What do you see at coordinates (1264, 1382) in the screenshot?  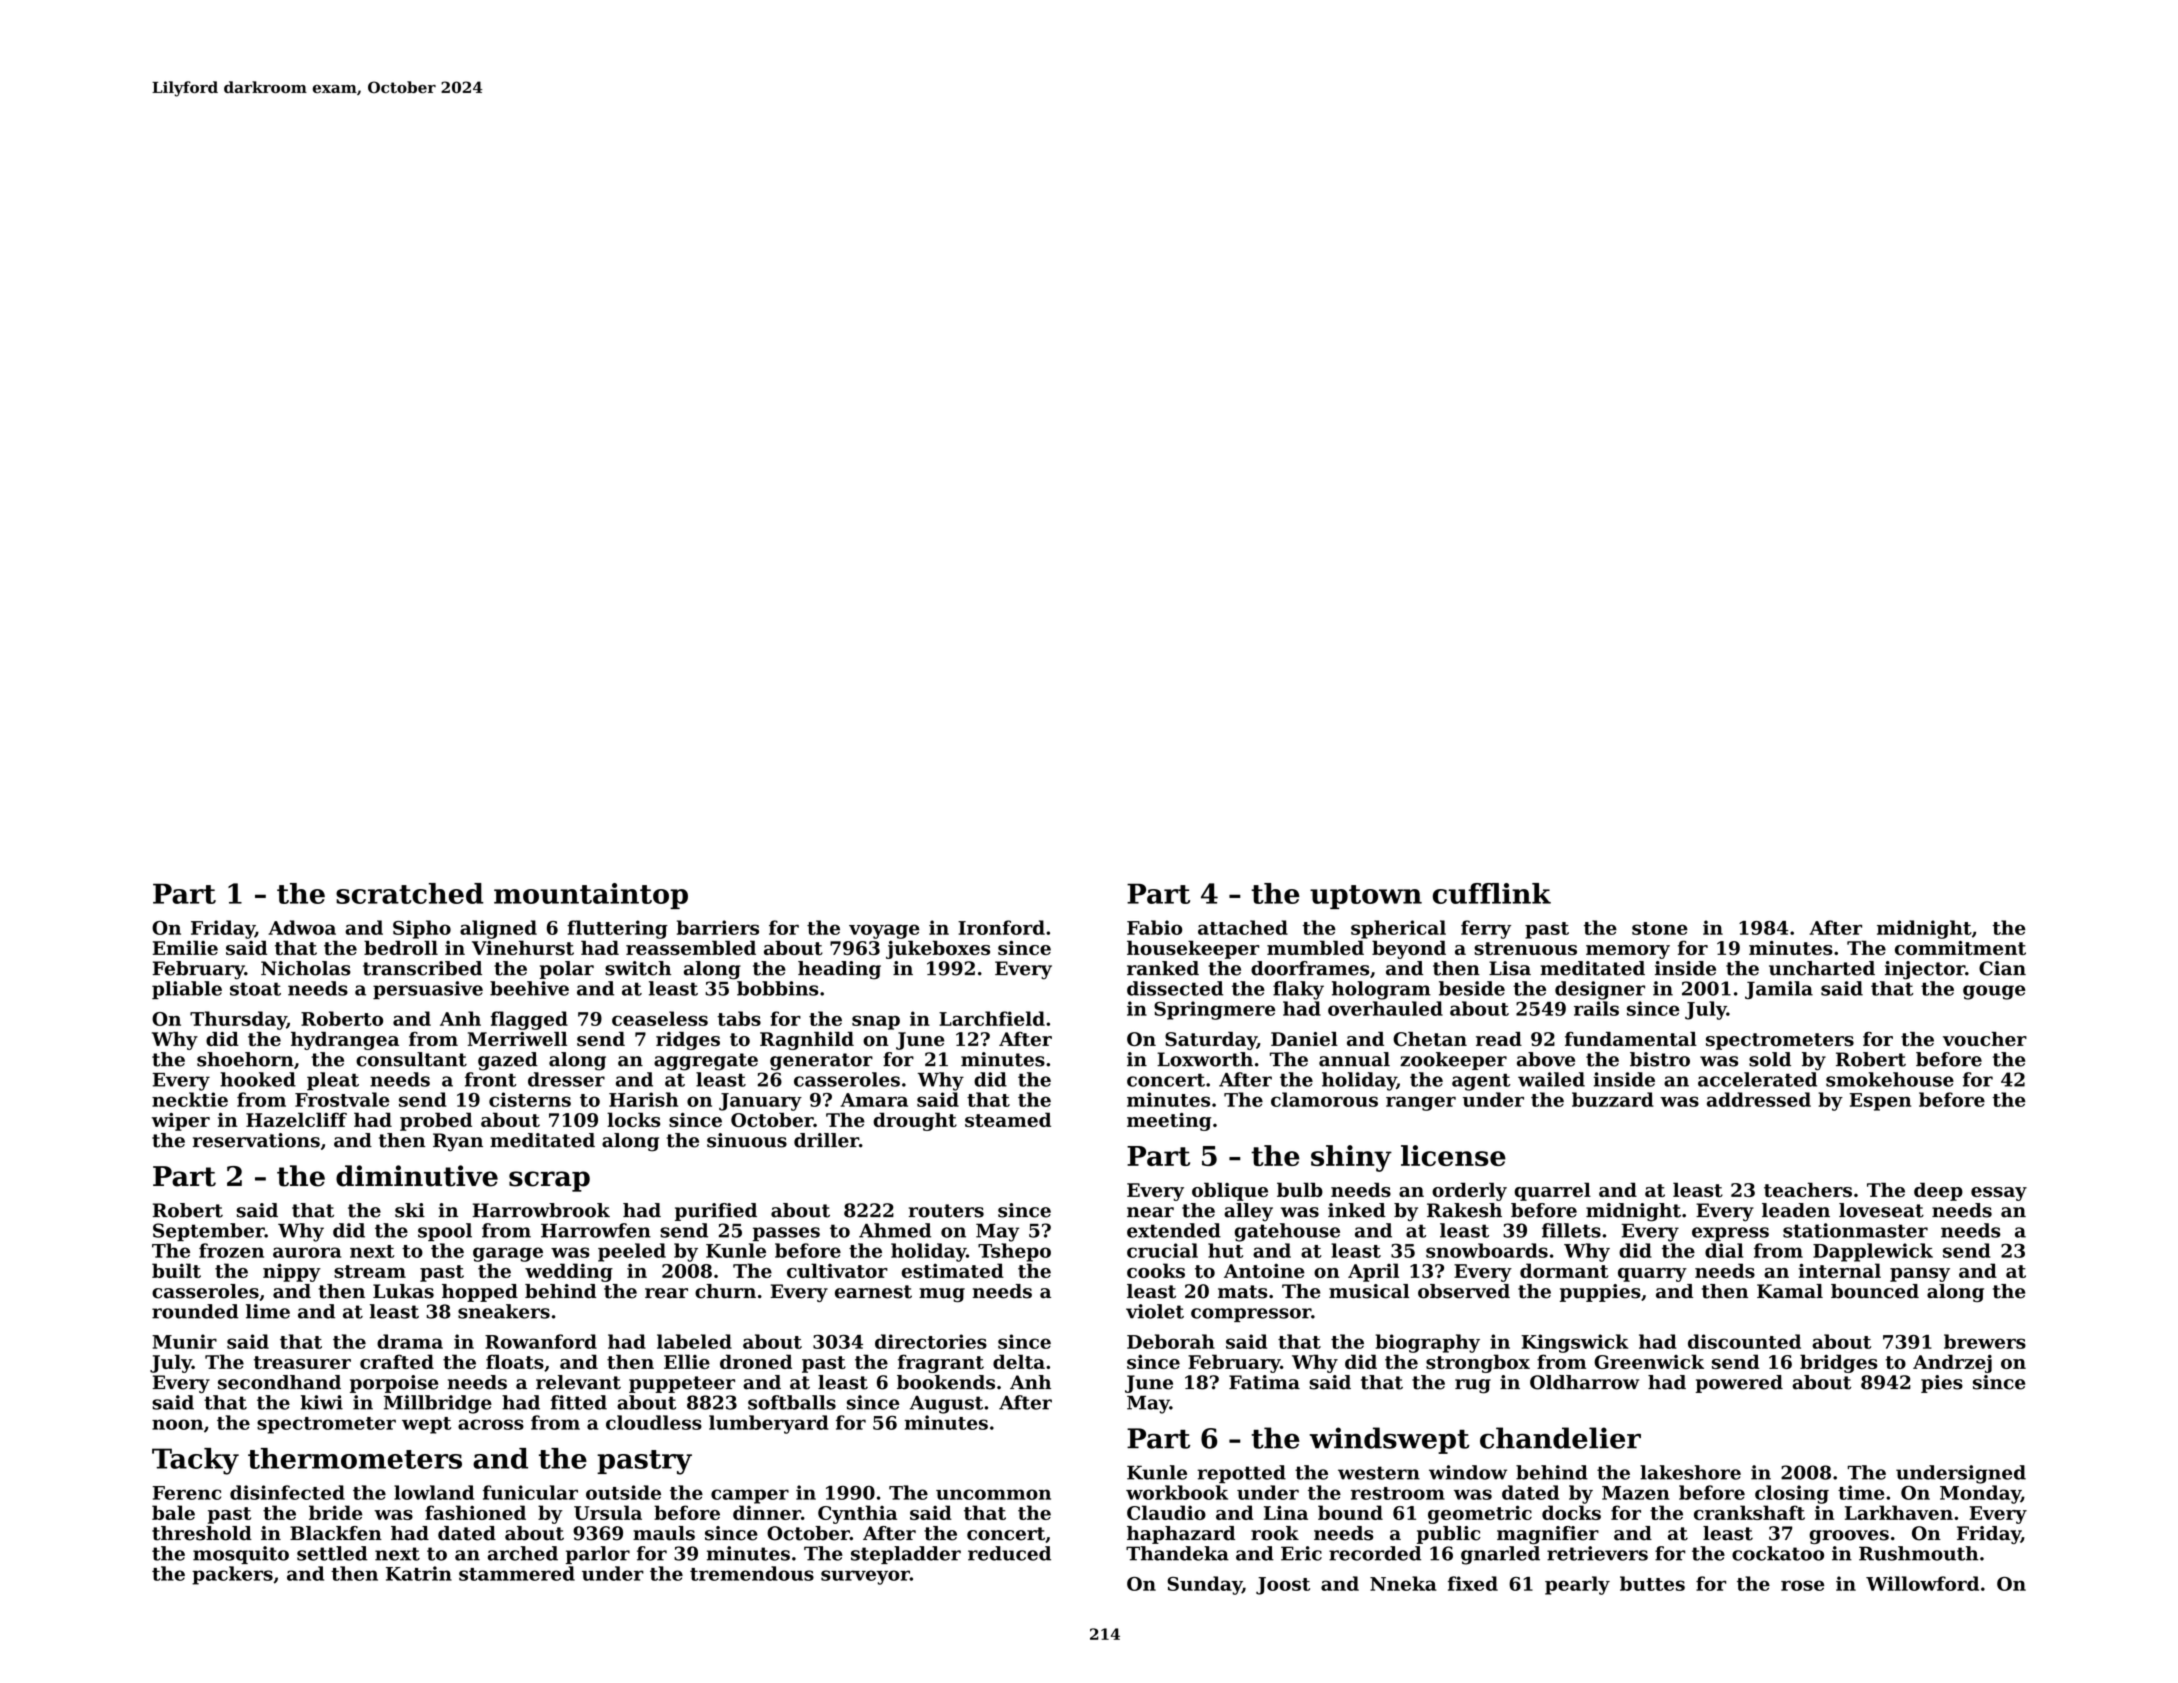 I see `Fatima` at bounding box center [1264, 1382].
